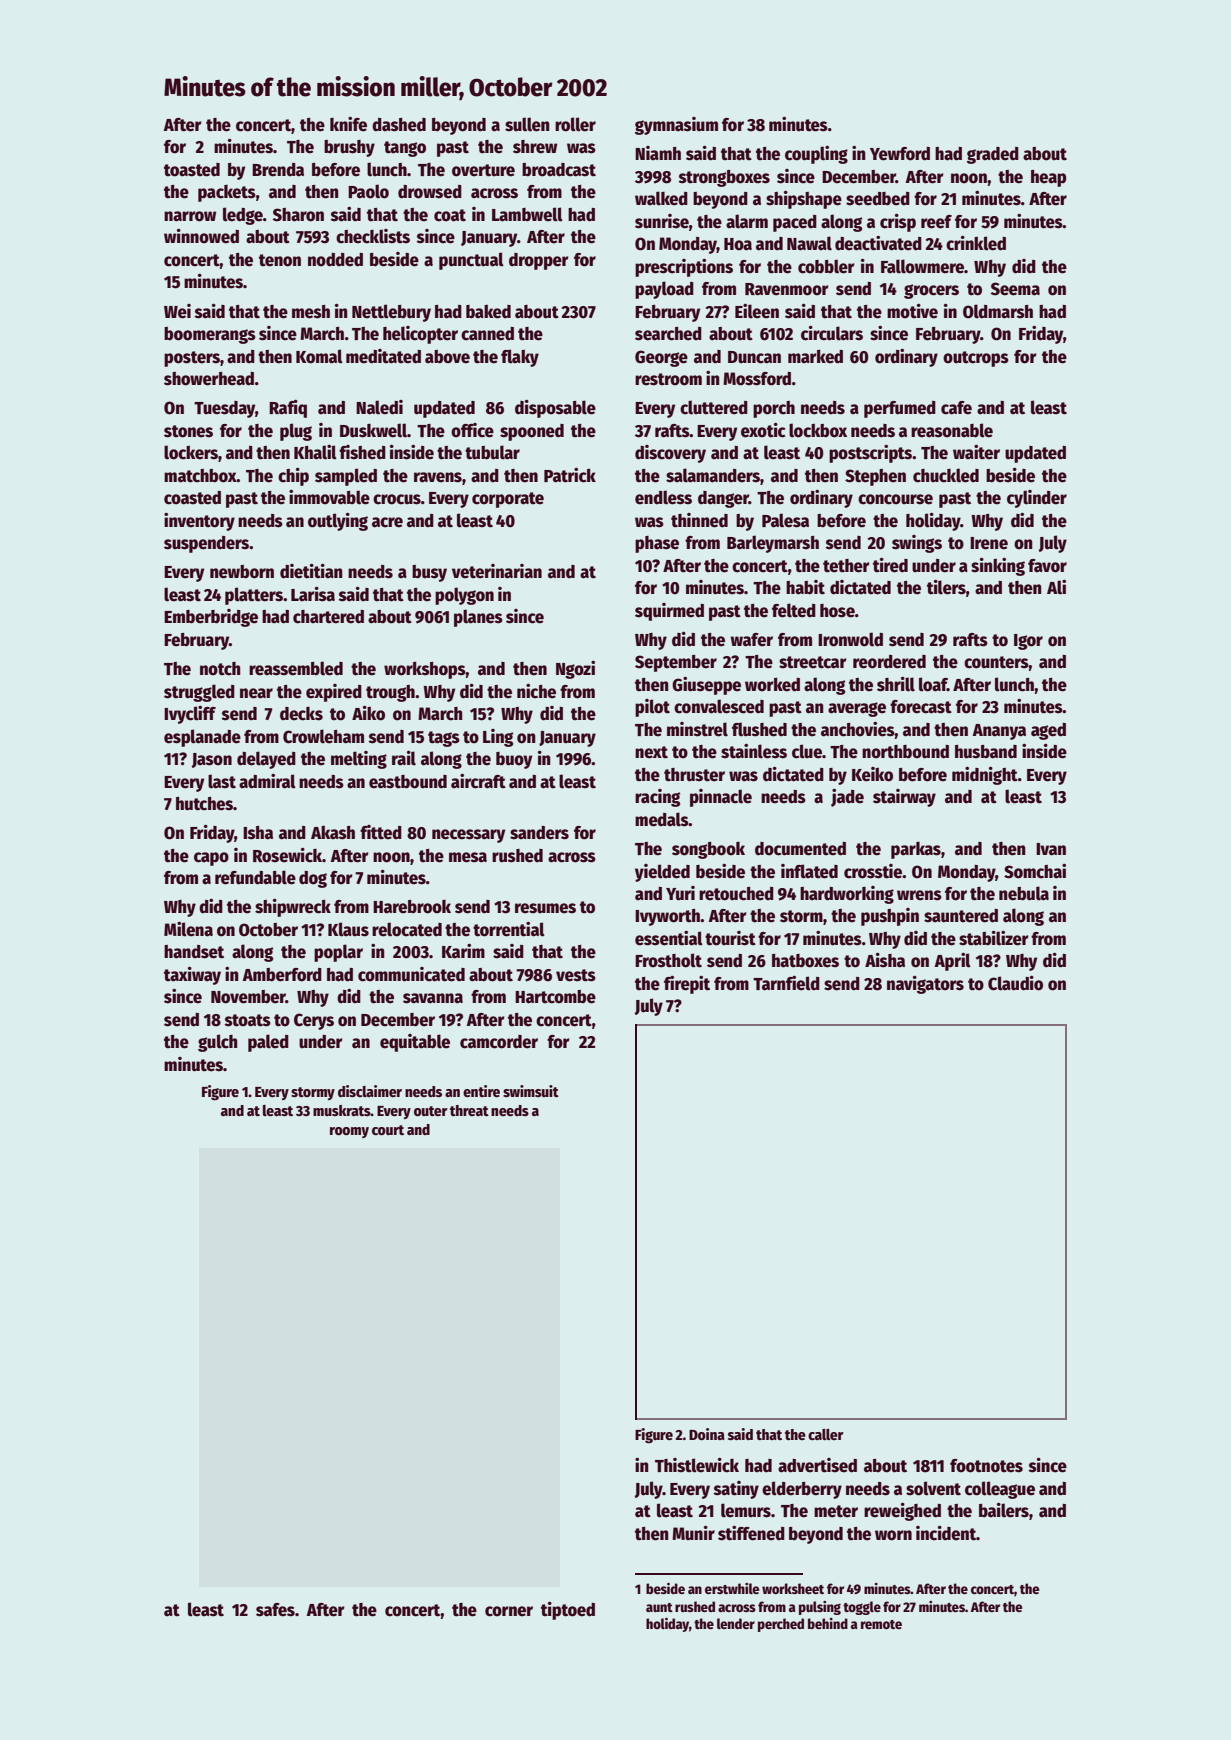 The width and height of the screenshot is (1231, 1740). I want to click on niche, so click(536, 691).
